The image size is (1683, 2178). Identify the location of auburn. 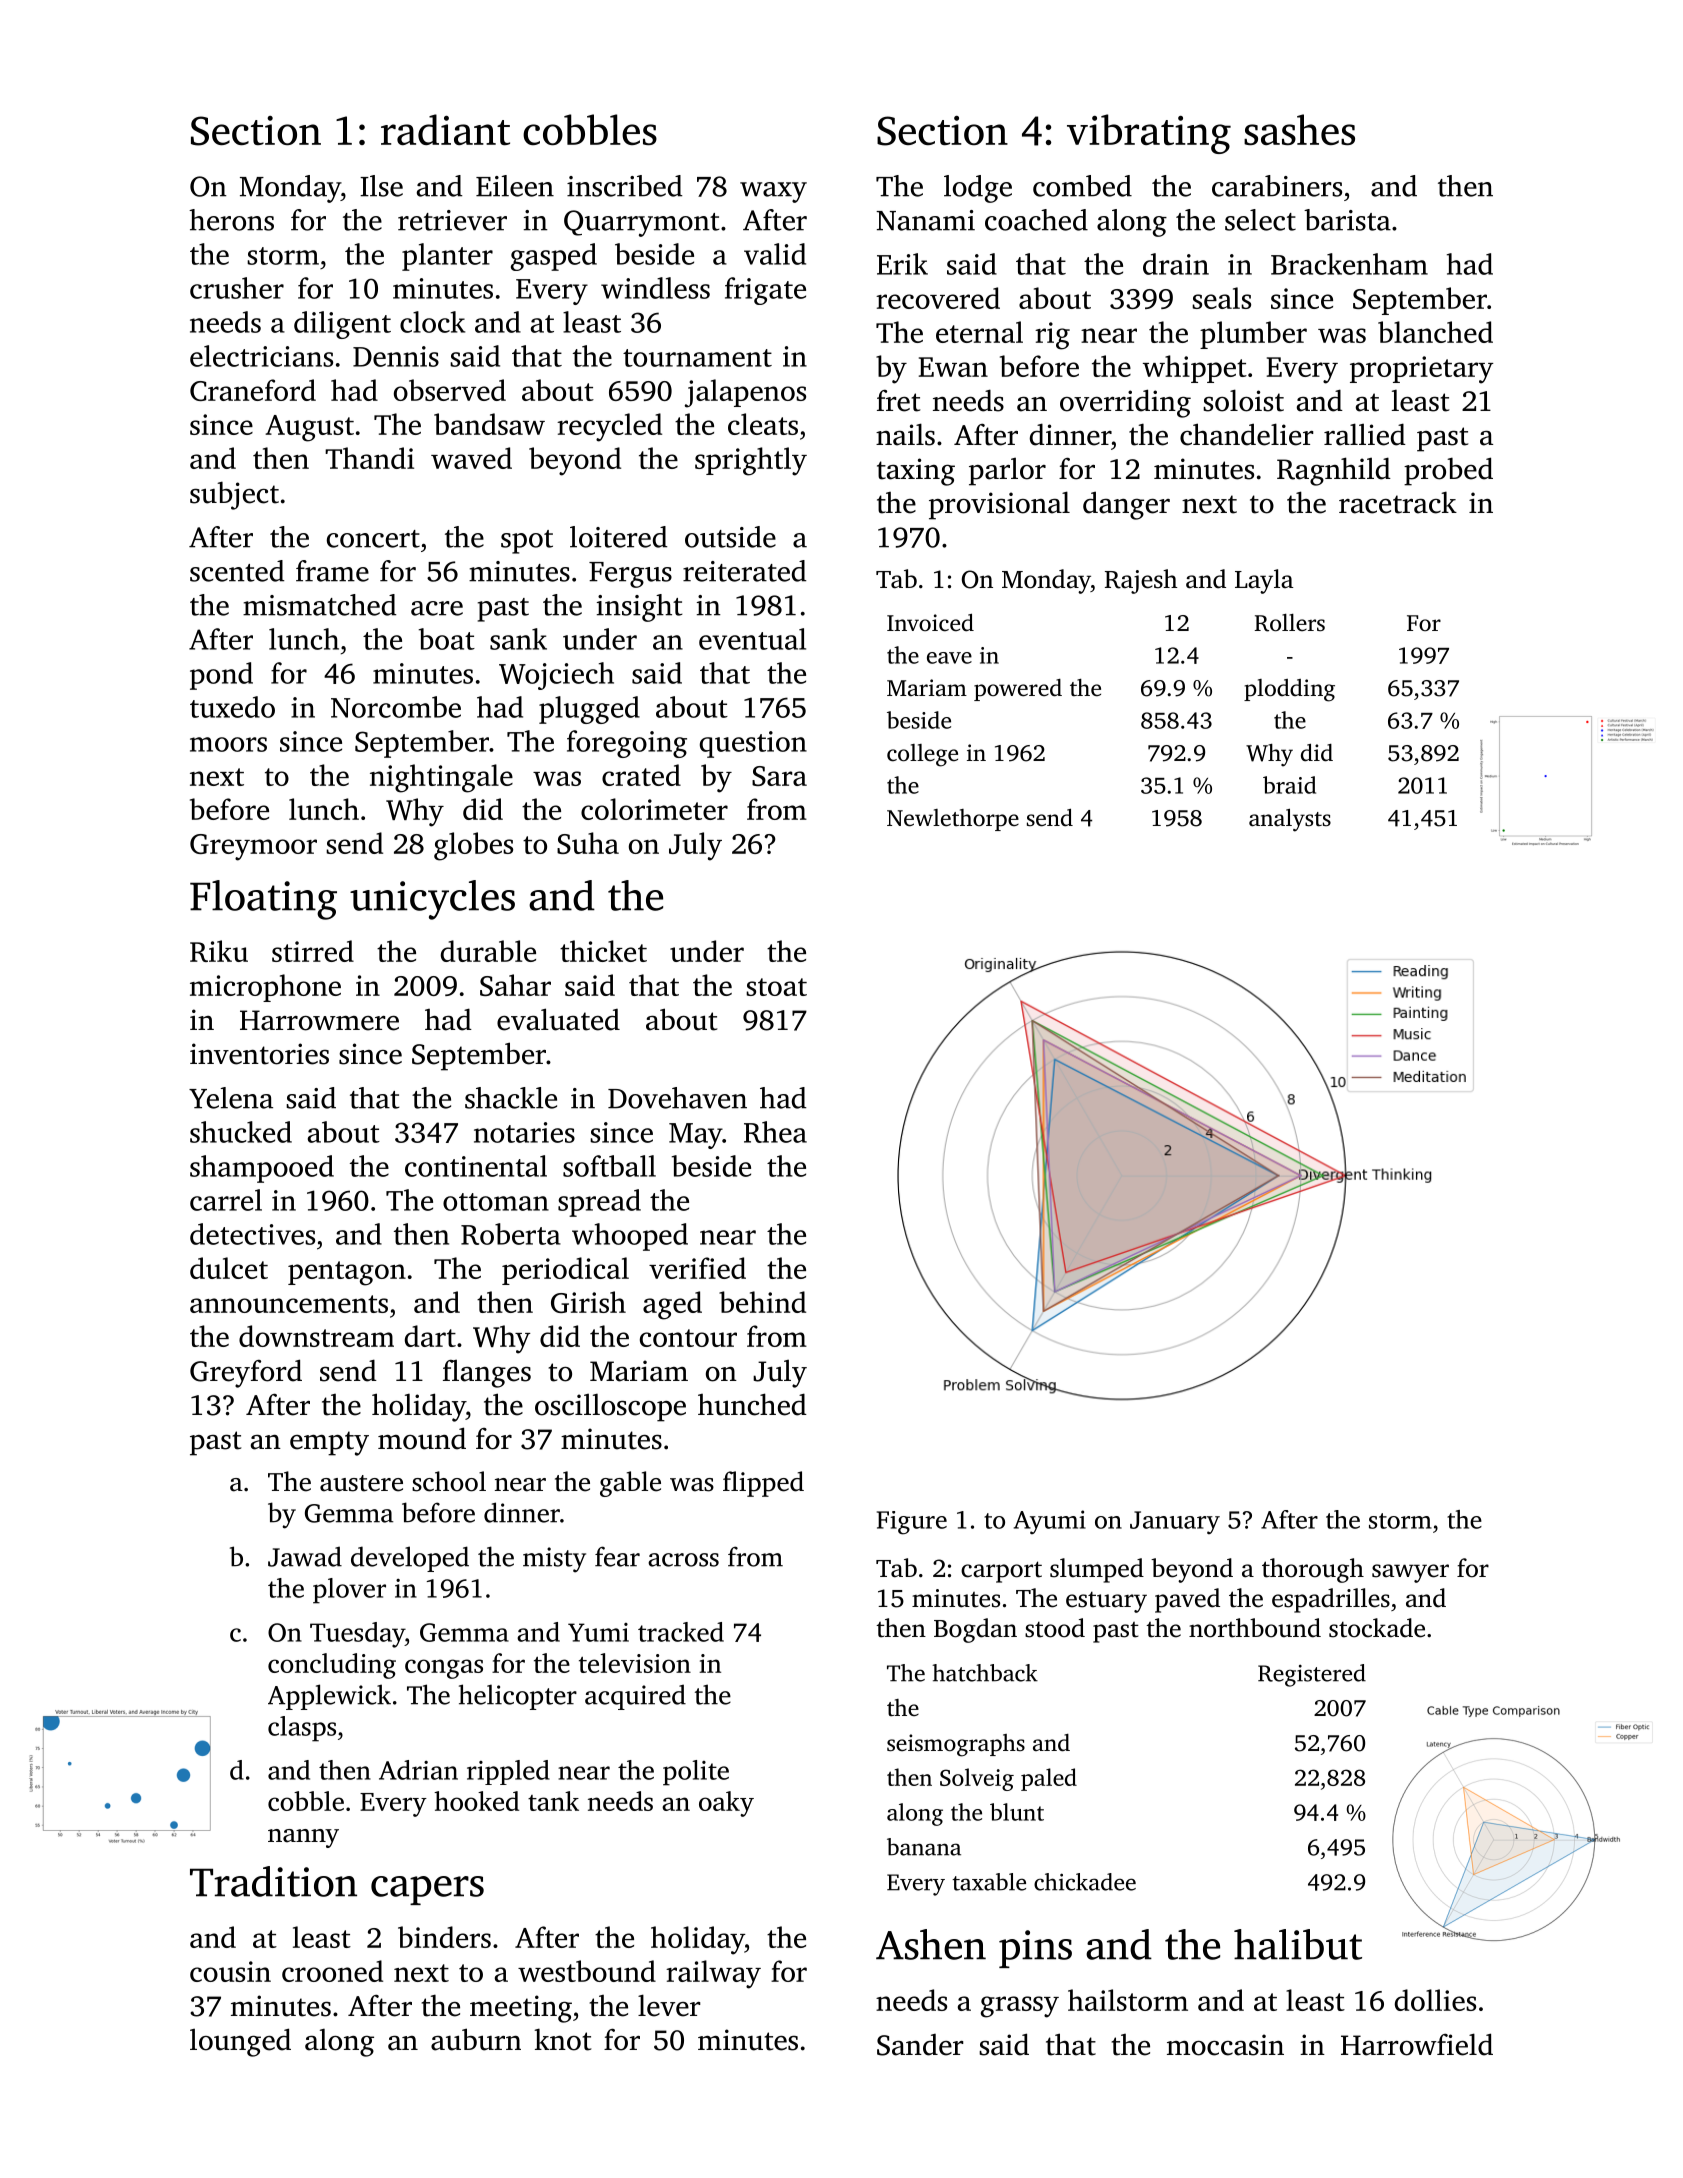
(476, 2039).
